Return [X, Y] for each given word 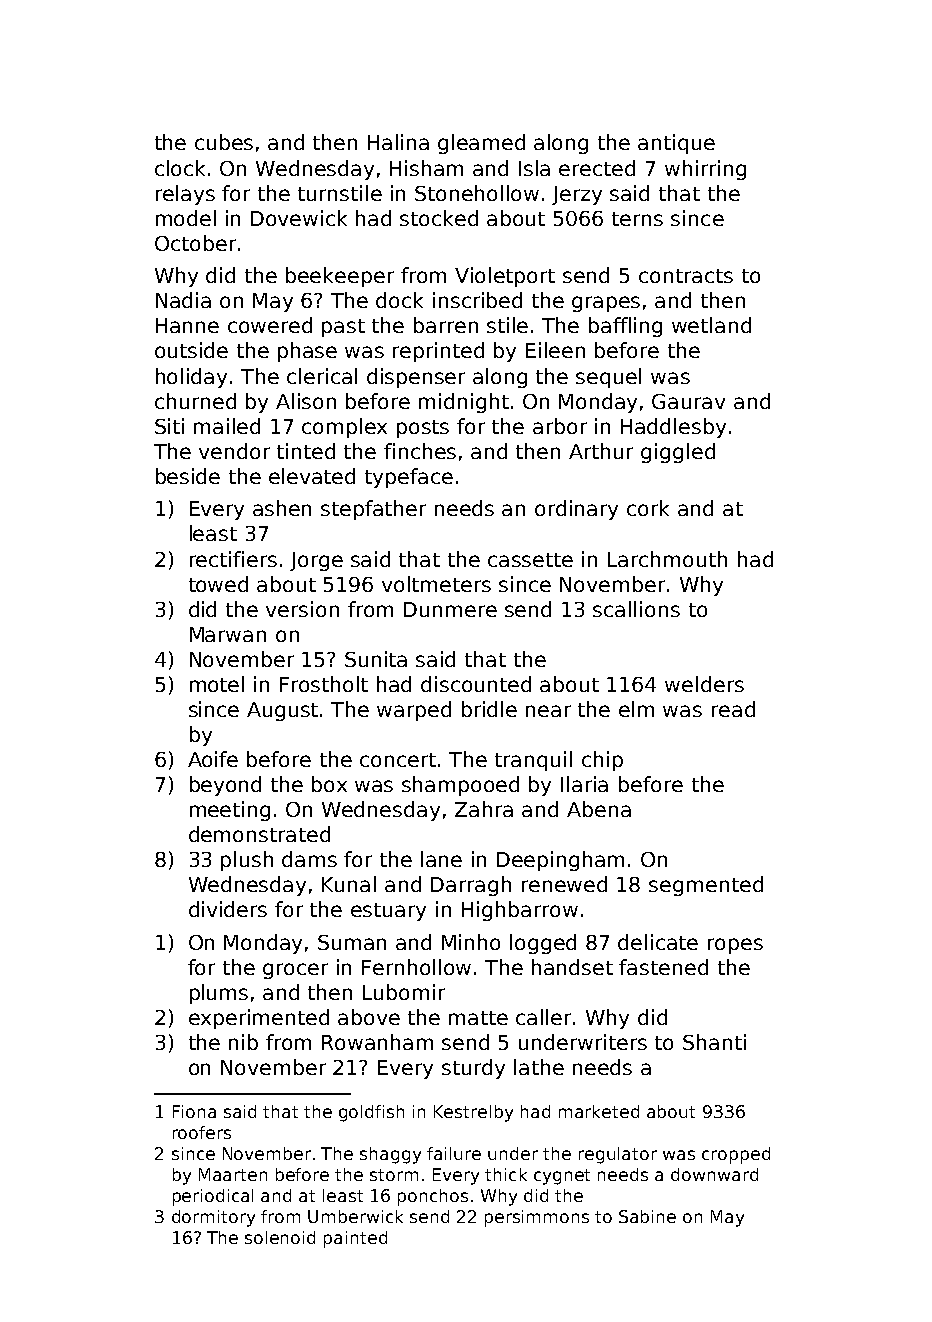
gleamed [481, 144]
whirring [705, 170]
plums [219, 994]
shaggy [390, 1155]
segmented [706, 886]
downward [714, 1174]
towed [218, 584]
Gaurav [688, 401]
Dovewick [299, 218]
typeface [409, 478]
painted [355, 1239]
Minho [471, 942]
